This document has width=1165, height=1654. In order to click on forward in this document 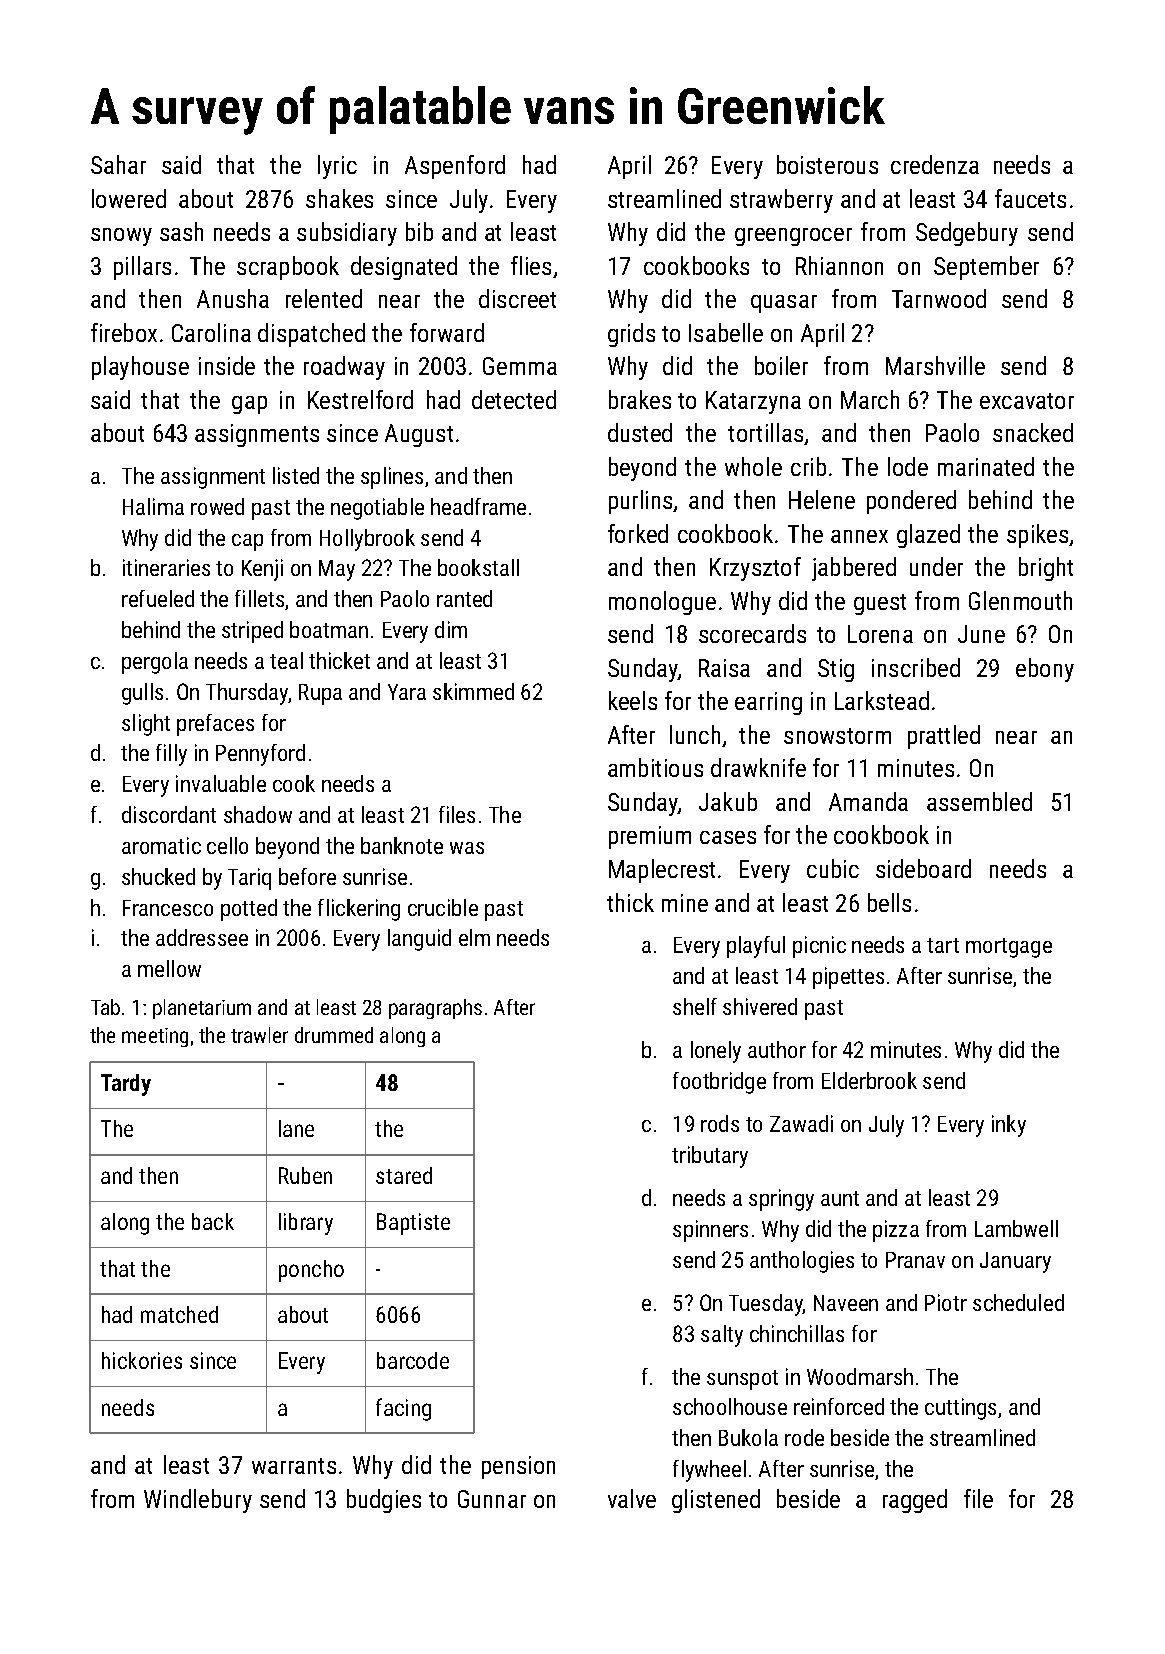, I will do `click(447, 332)`.
